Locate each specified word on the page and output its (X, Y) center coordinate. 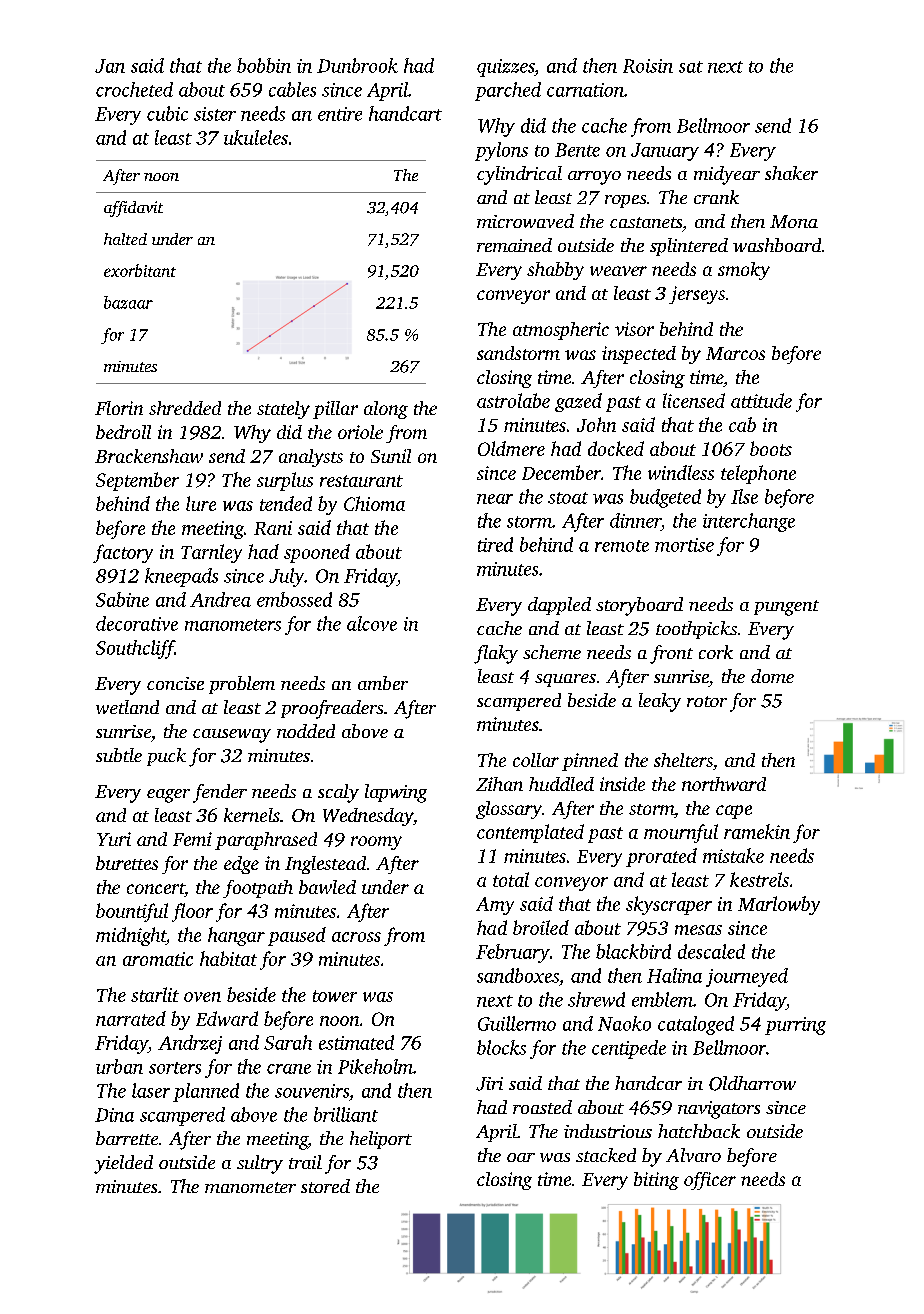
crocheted (134, 89)
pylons (501, 151)
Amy (495, 906)
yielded (123, 1164)
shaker (791, 173)
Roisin (648, 66)
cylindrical (519, 175)
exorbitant (140, 270)
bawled (327, 887)
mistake (733, 855)
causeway (232, 736)
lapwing (396, 793)
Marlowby (779, 905)
